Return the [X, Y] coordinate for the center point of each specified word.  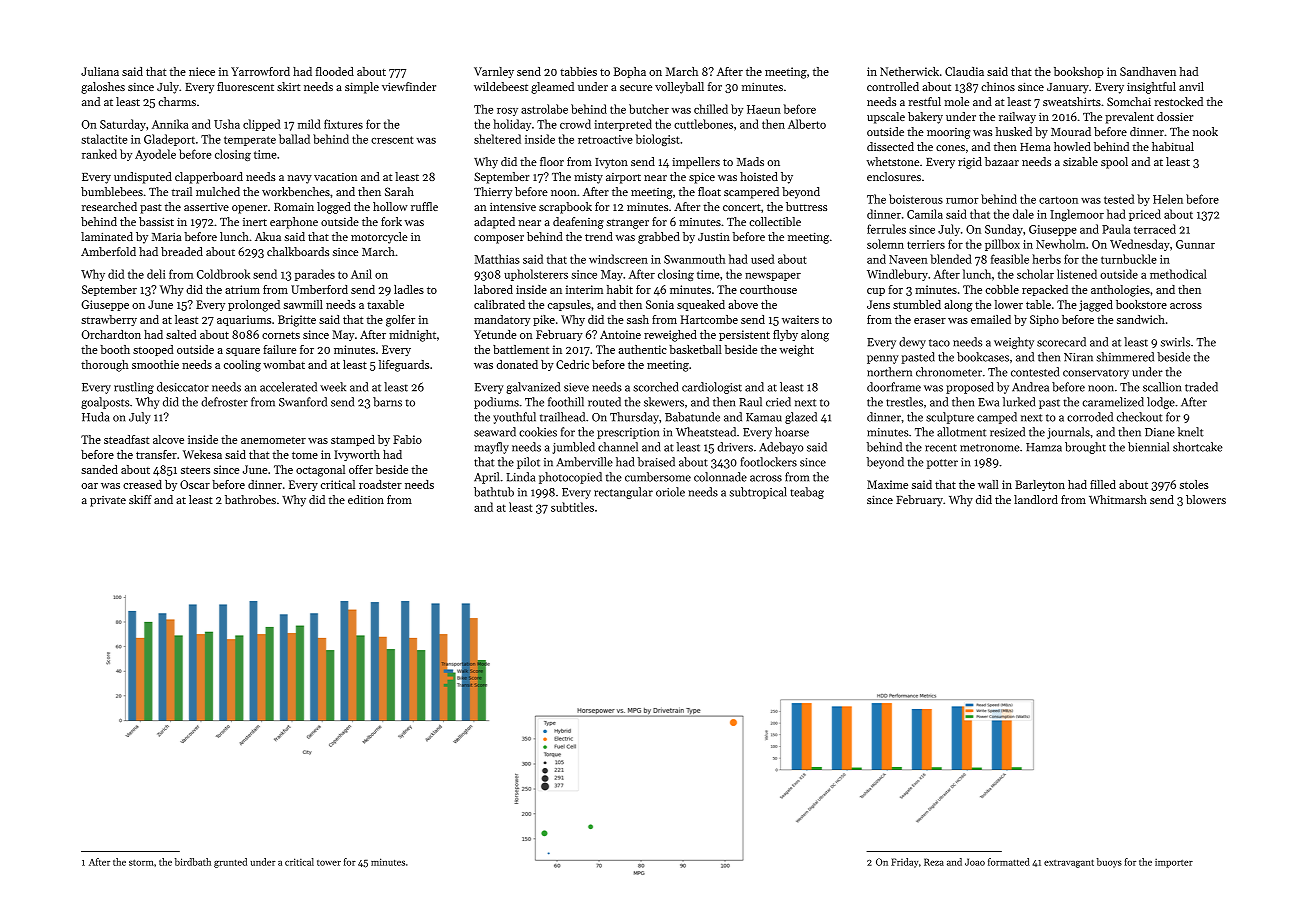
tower [329, 863]
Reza [934, 862]
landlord [1036, 499]
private [108, 501]
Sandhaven [1148, 71]
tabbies [578, 71]
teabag [807, 493]
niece [202, 71]
